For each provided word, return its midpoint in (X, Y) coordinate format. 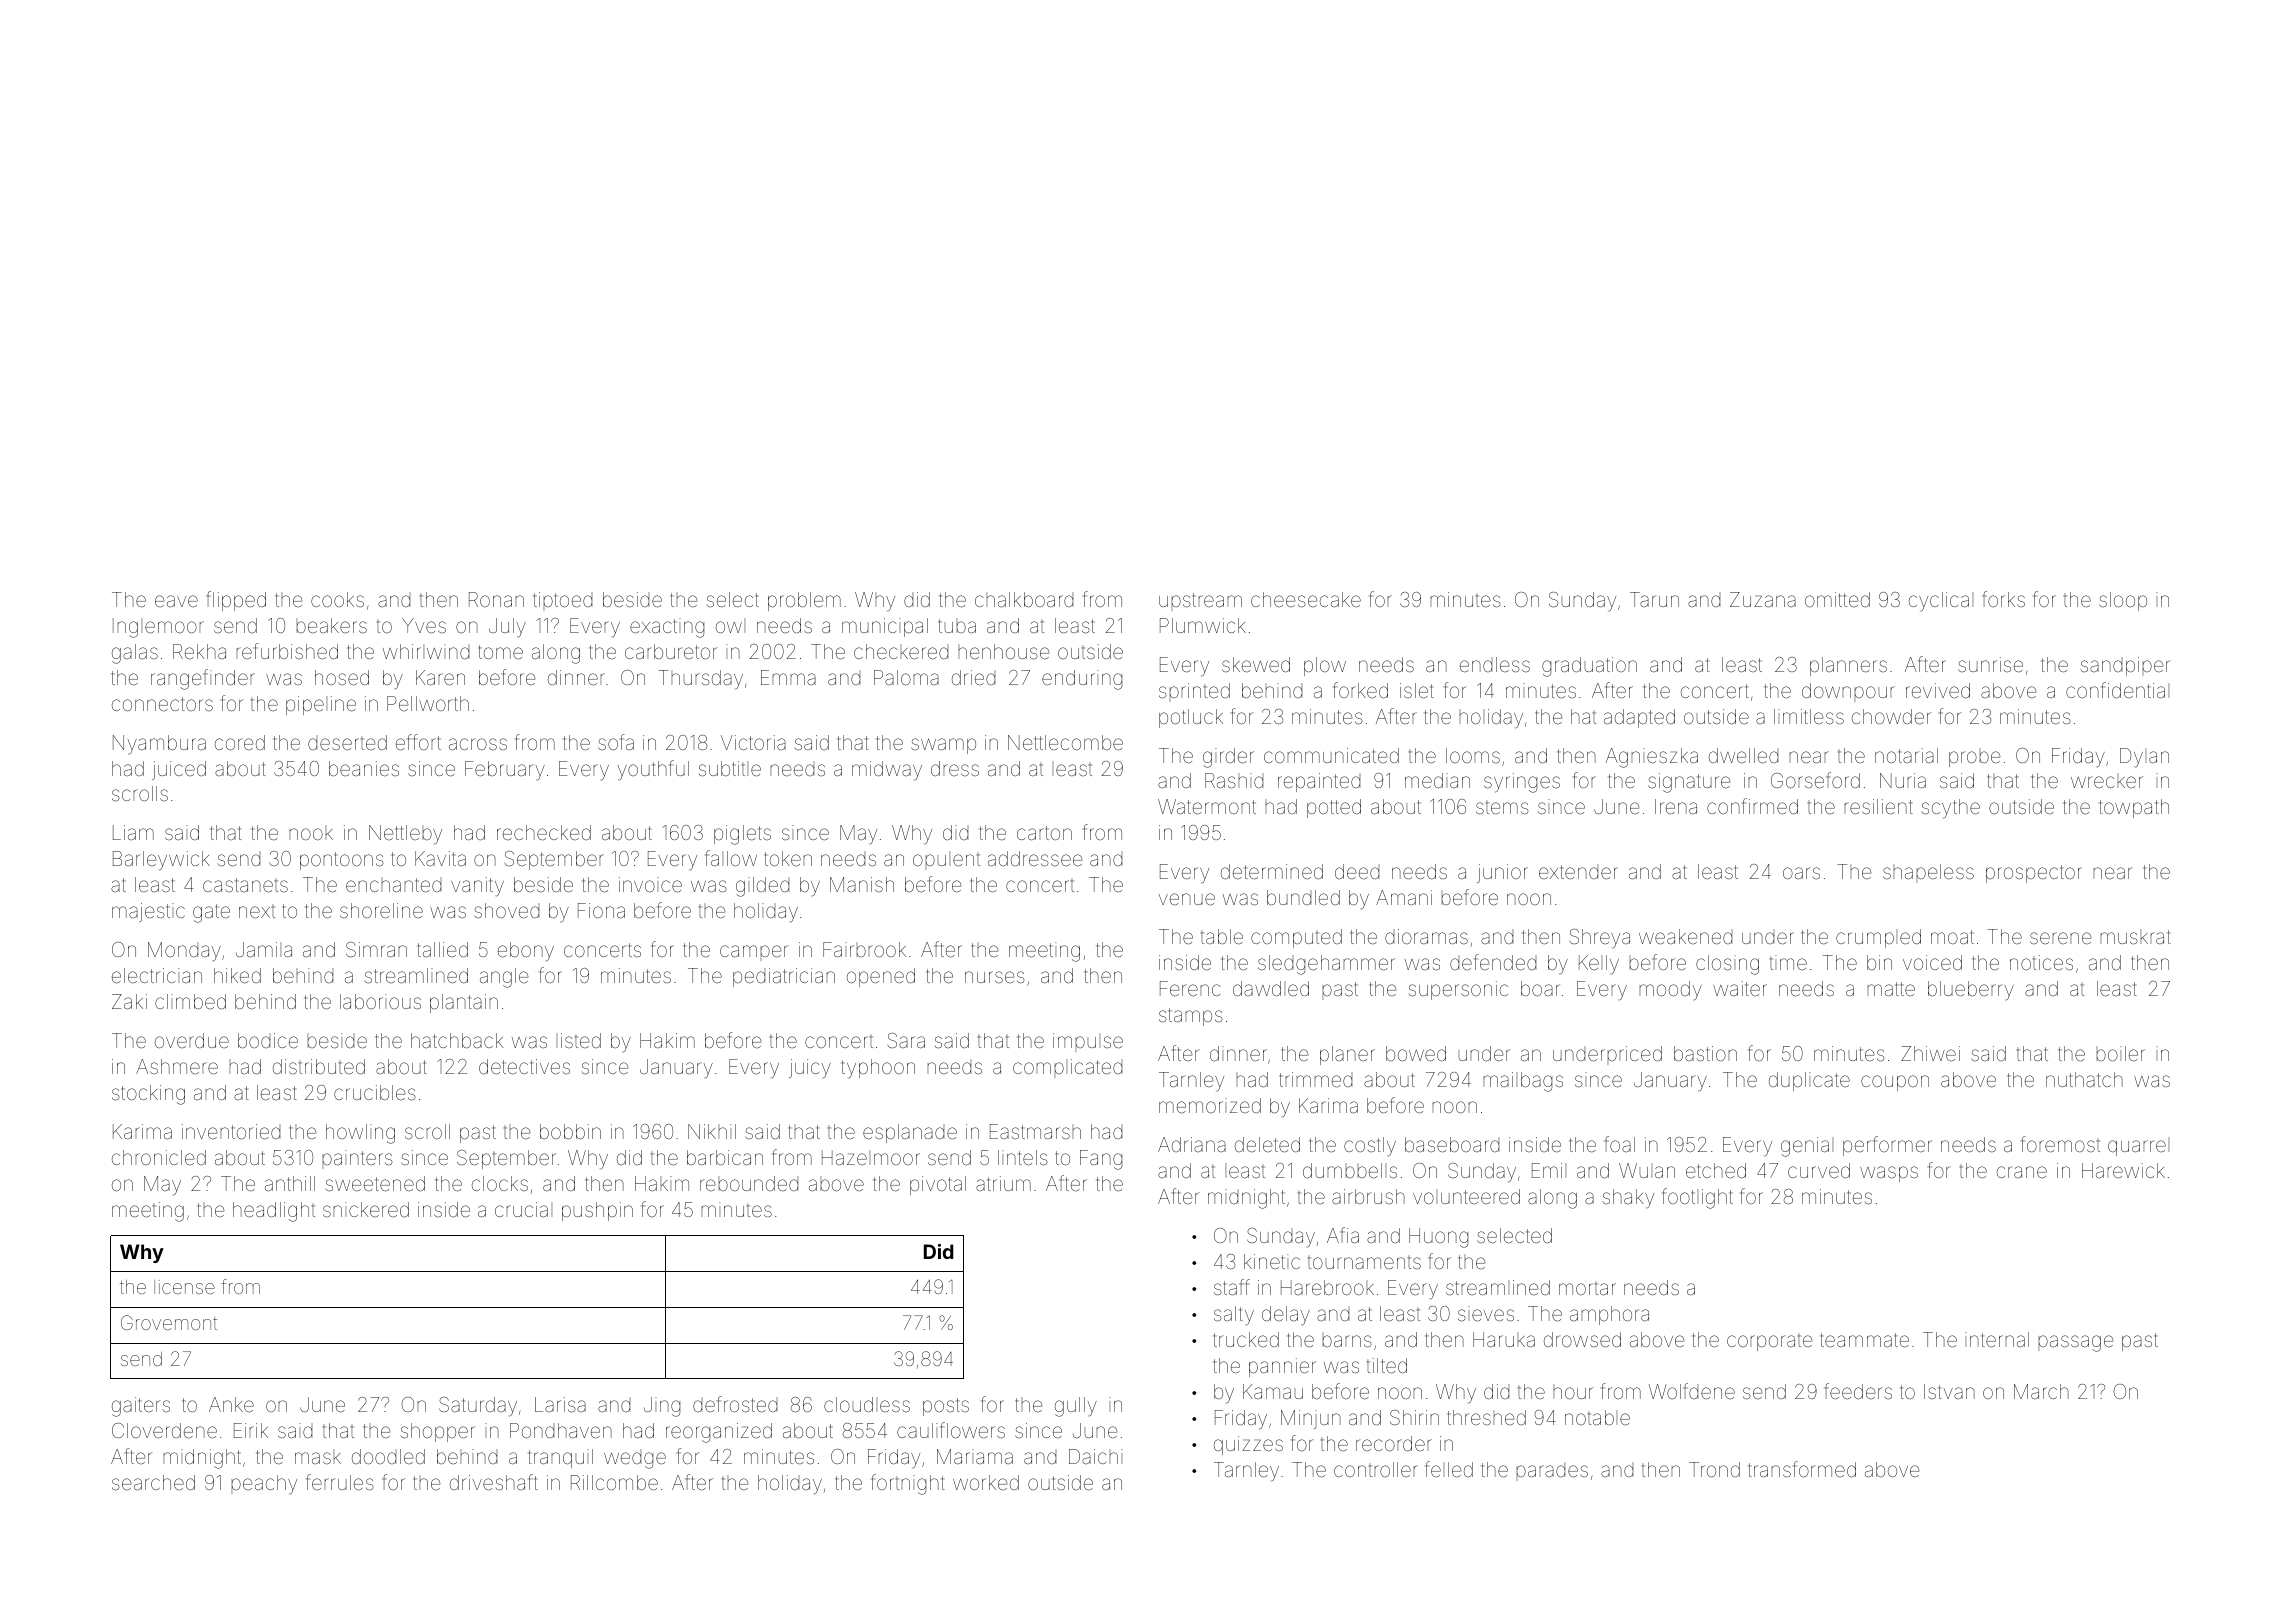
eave (176, 601)
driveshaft (494, 1482)
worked (986, 1482)
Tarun (1654, 599)
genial (1807, 1147)
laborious (380, 1001)
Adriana (1192, 1144)
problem (804, 601)
